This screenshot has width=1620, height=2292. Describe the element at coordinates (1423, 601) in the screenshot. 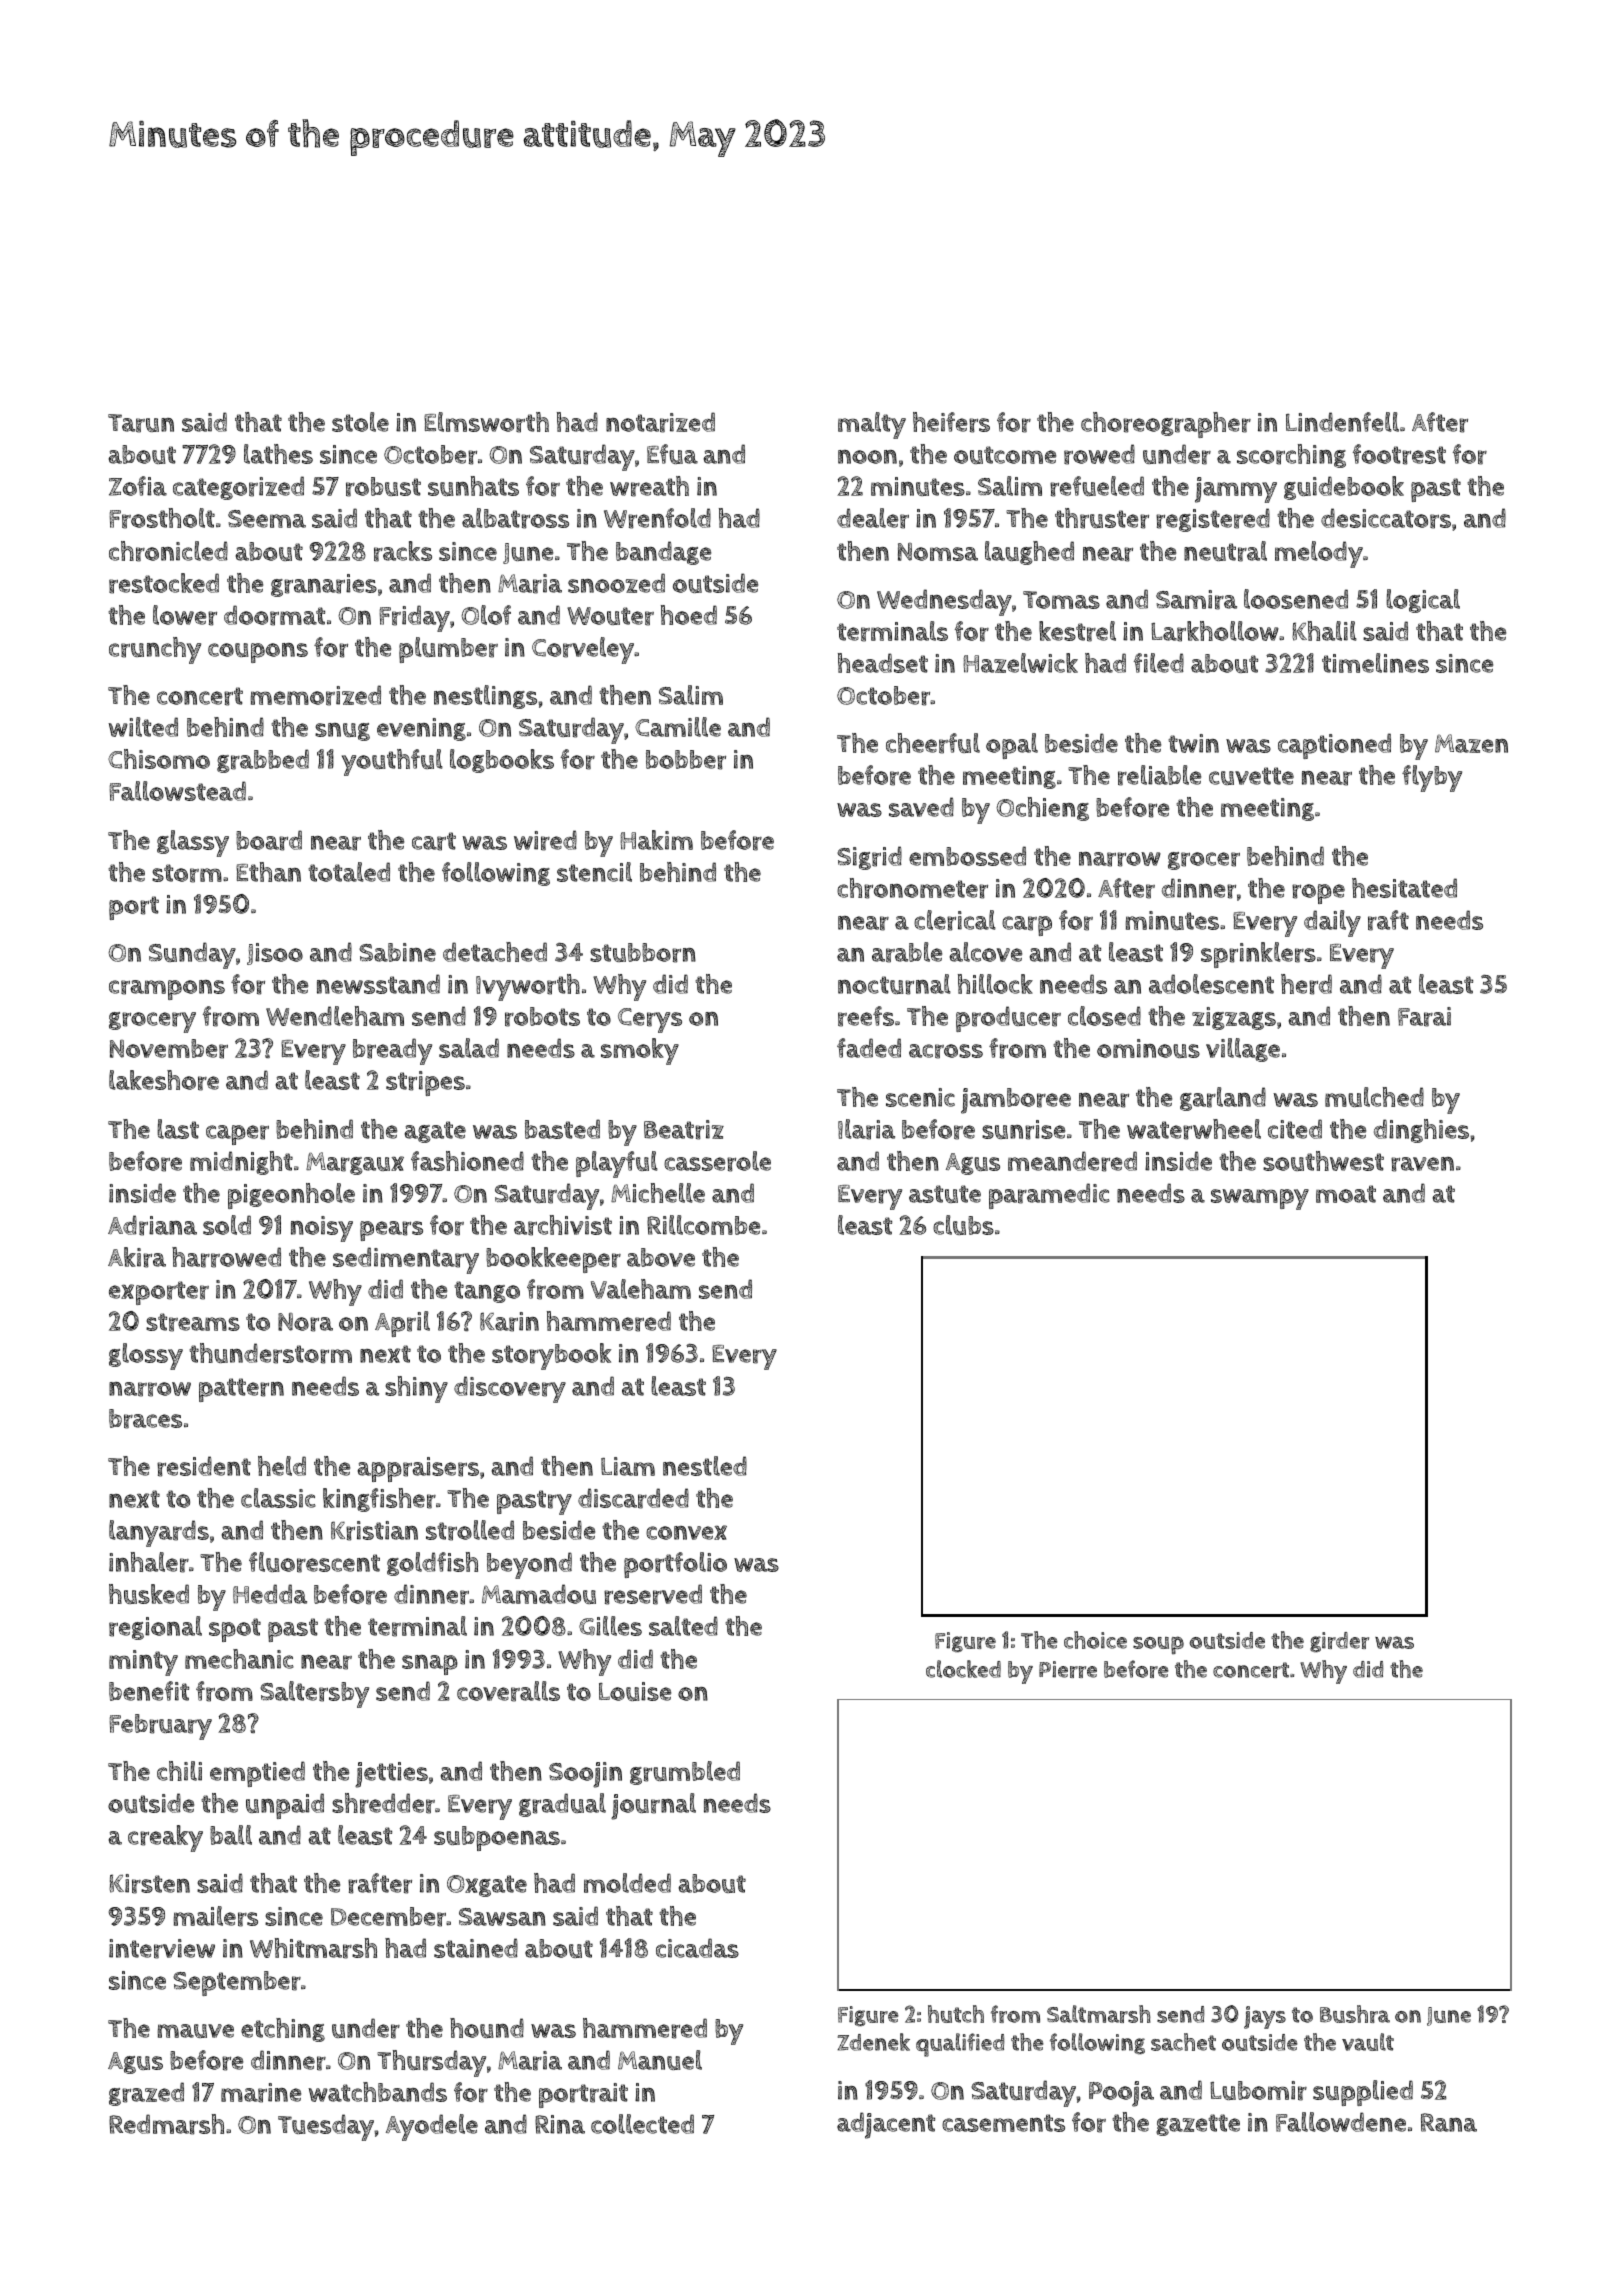

I see `logical` at that location.
